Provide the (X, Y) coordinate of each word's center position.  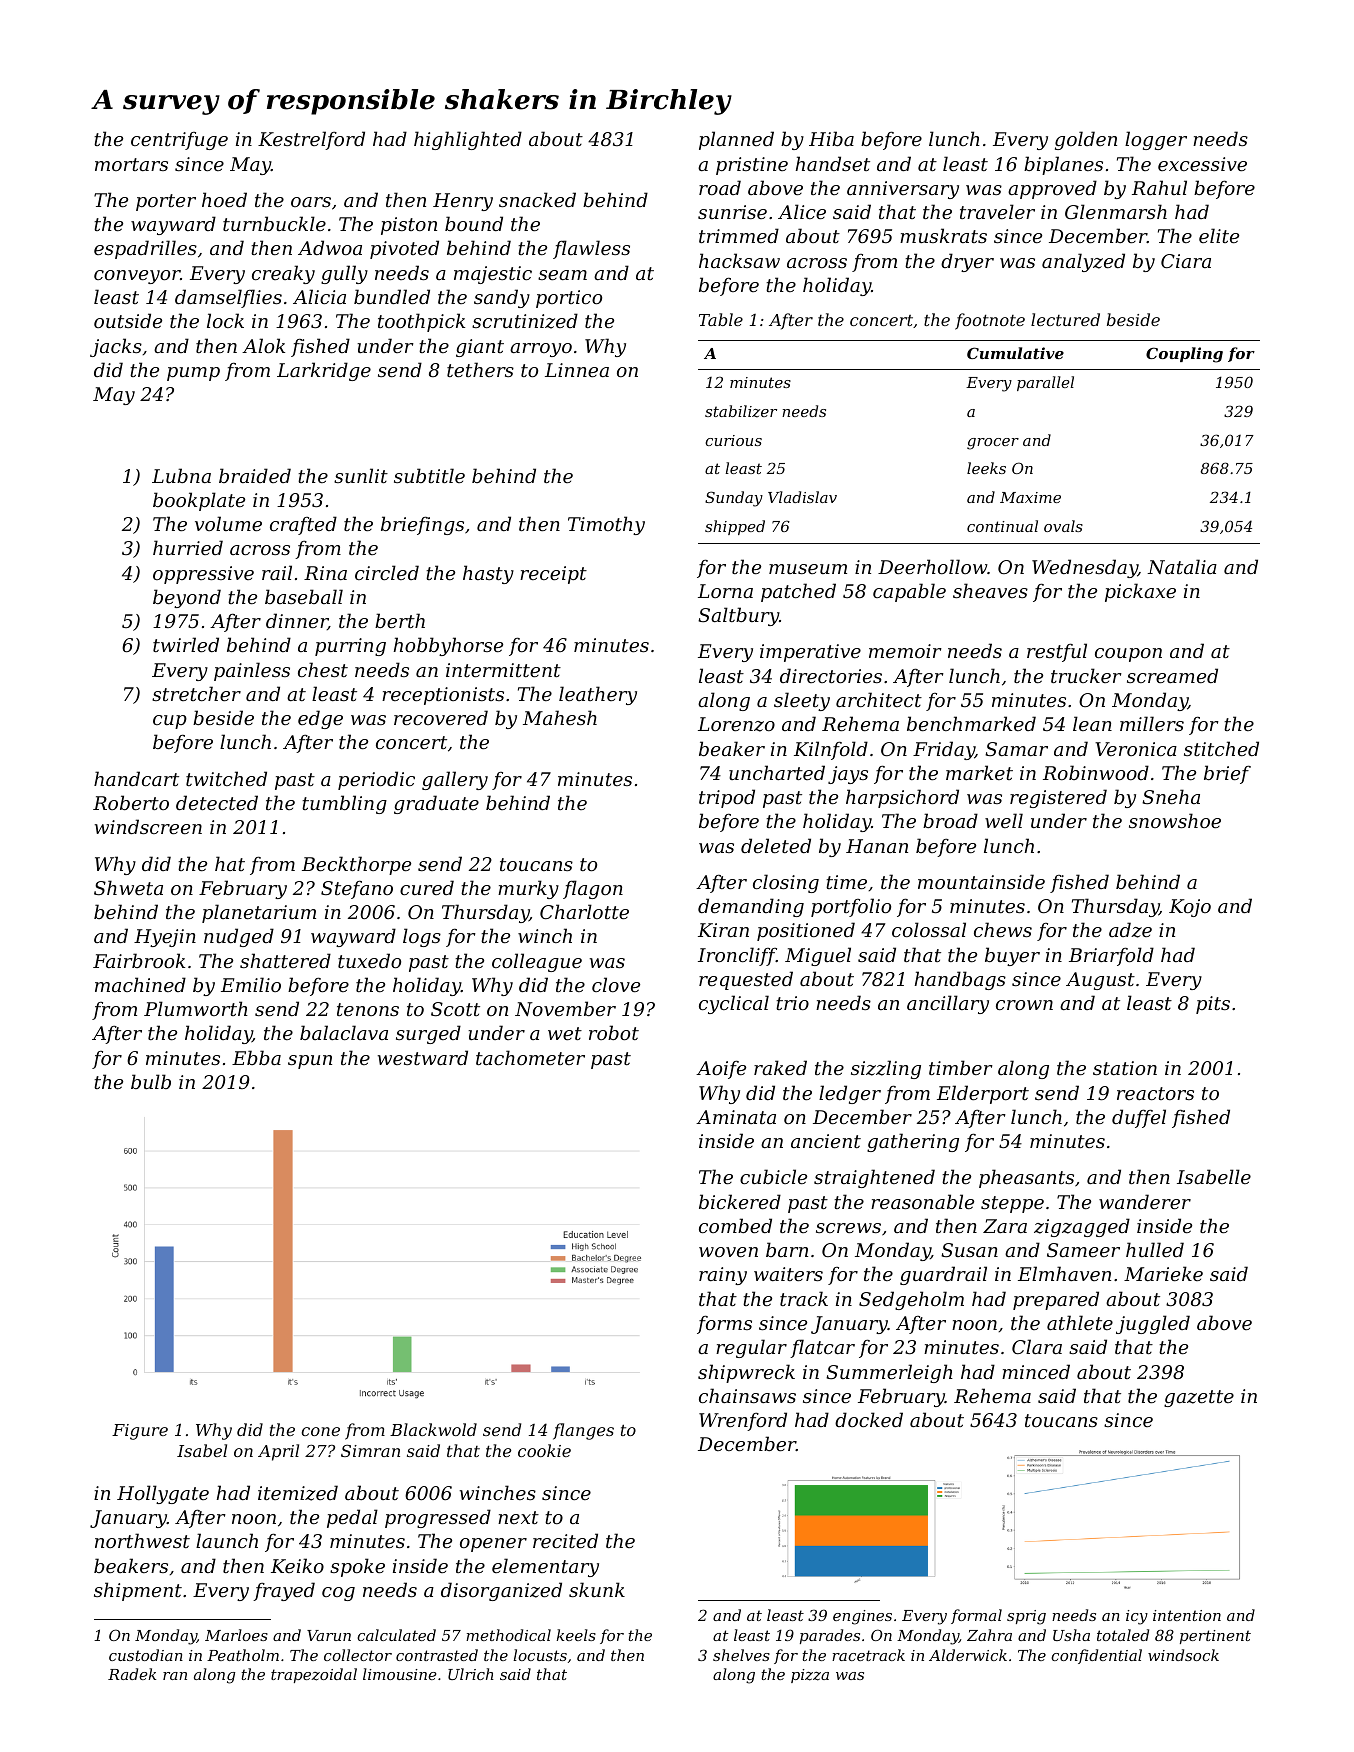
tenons (368, 1009)
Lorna (725, 591)
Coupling (1184, 355)
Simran (370, 1451)
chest (323, 669)
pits (1213, 1005)
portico (569, 299)
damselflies (228, 298)
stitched (1221, 748)
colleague (537, 962)
